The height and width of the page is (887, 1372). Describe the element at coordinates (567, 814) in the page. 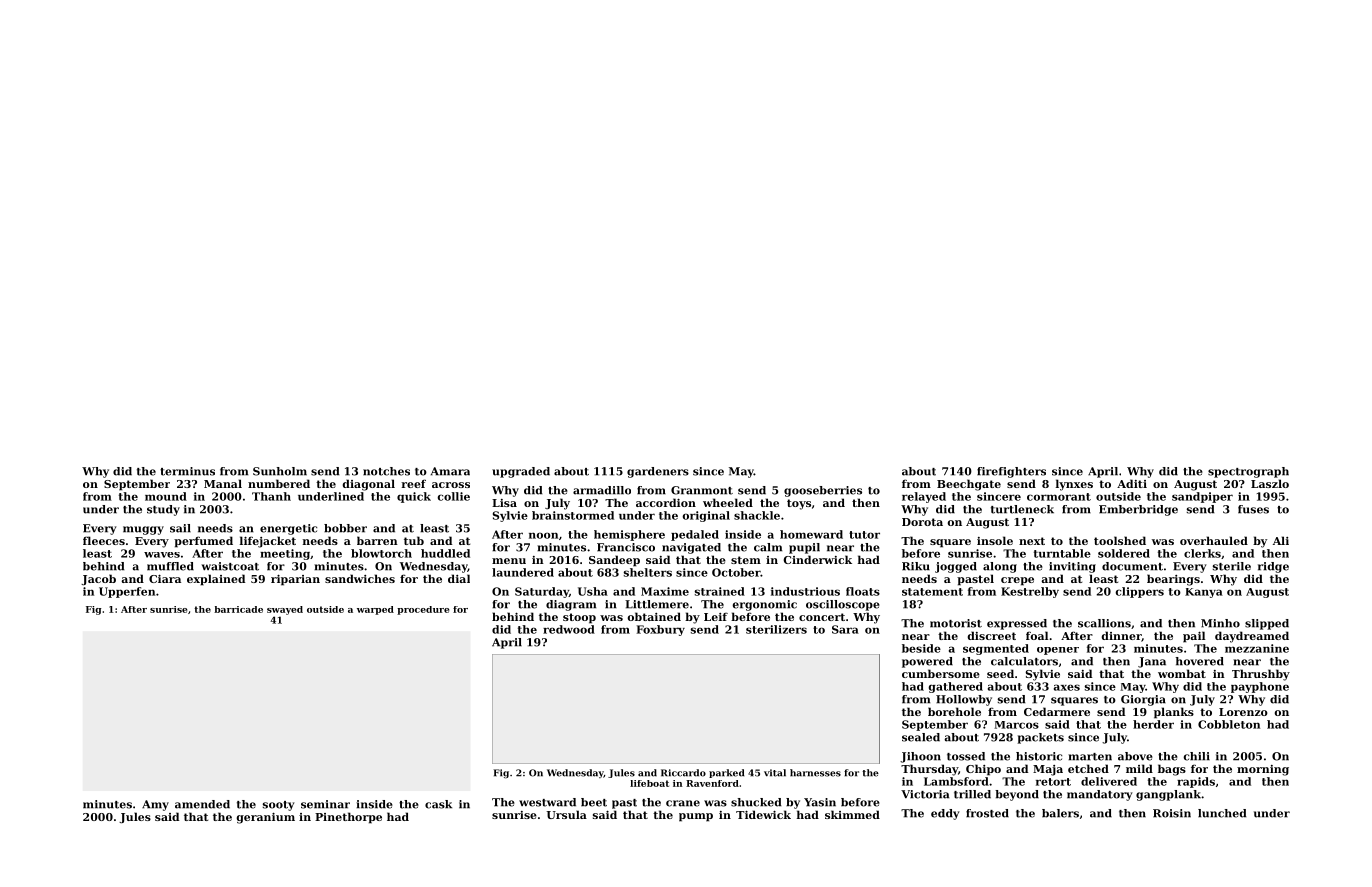

I see `Ursula` at that location.
